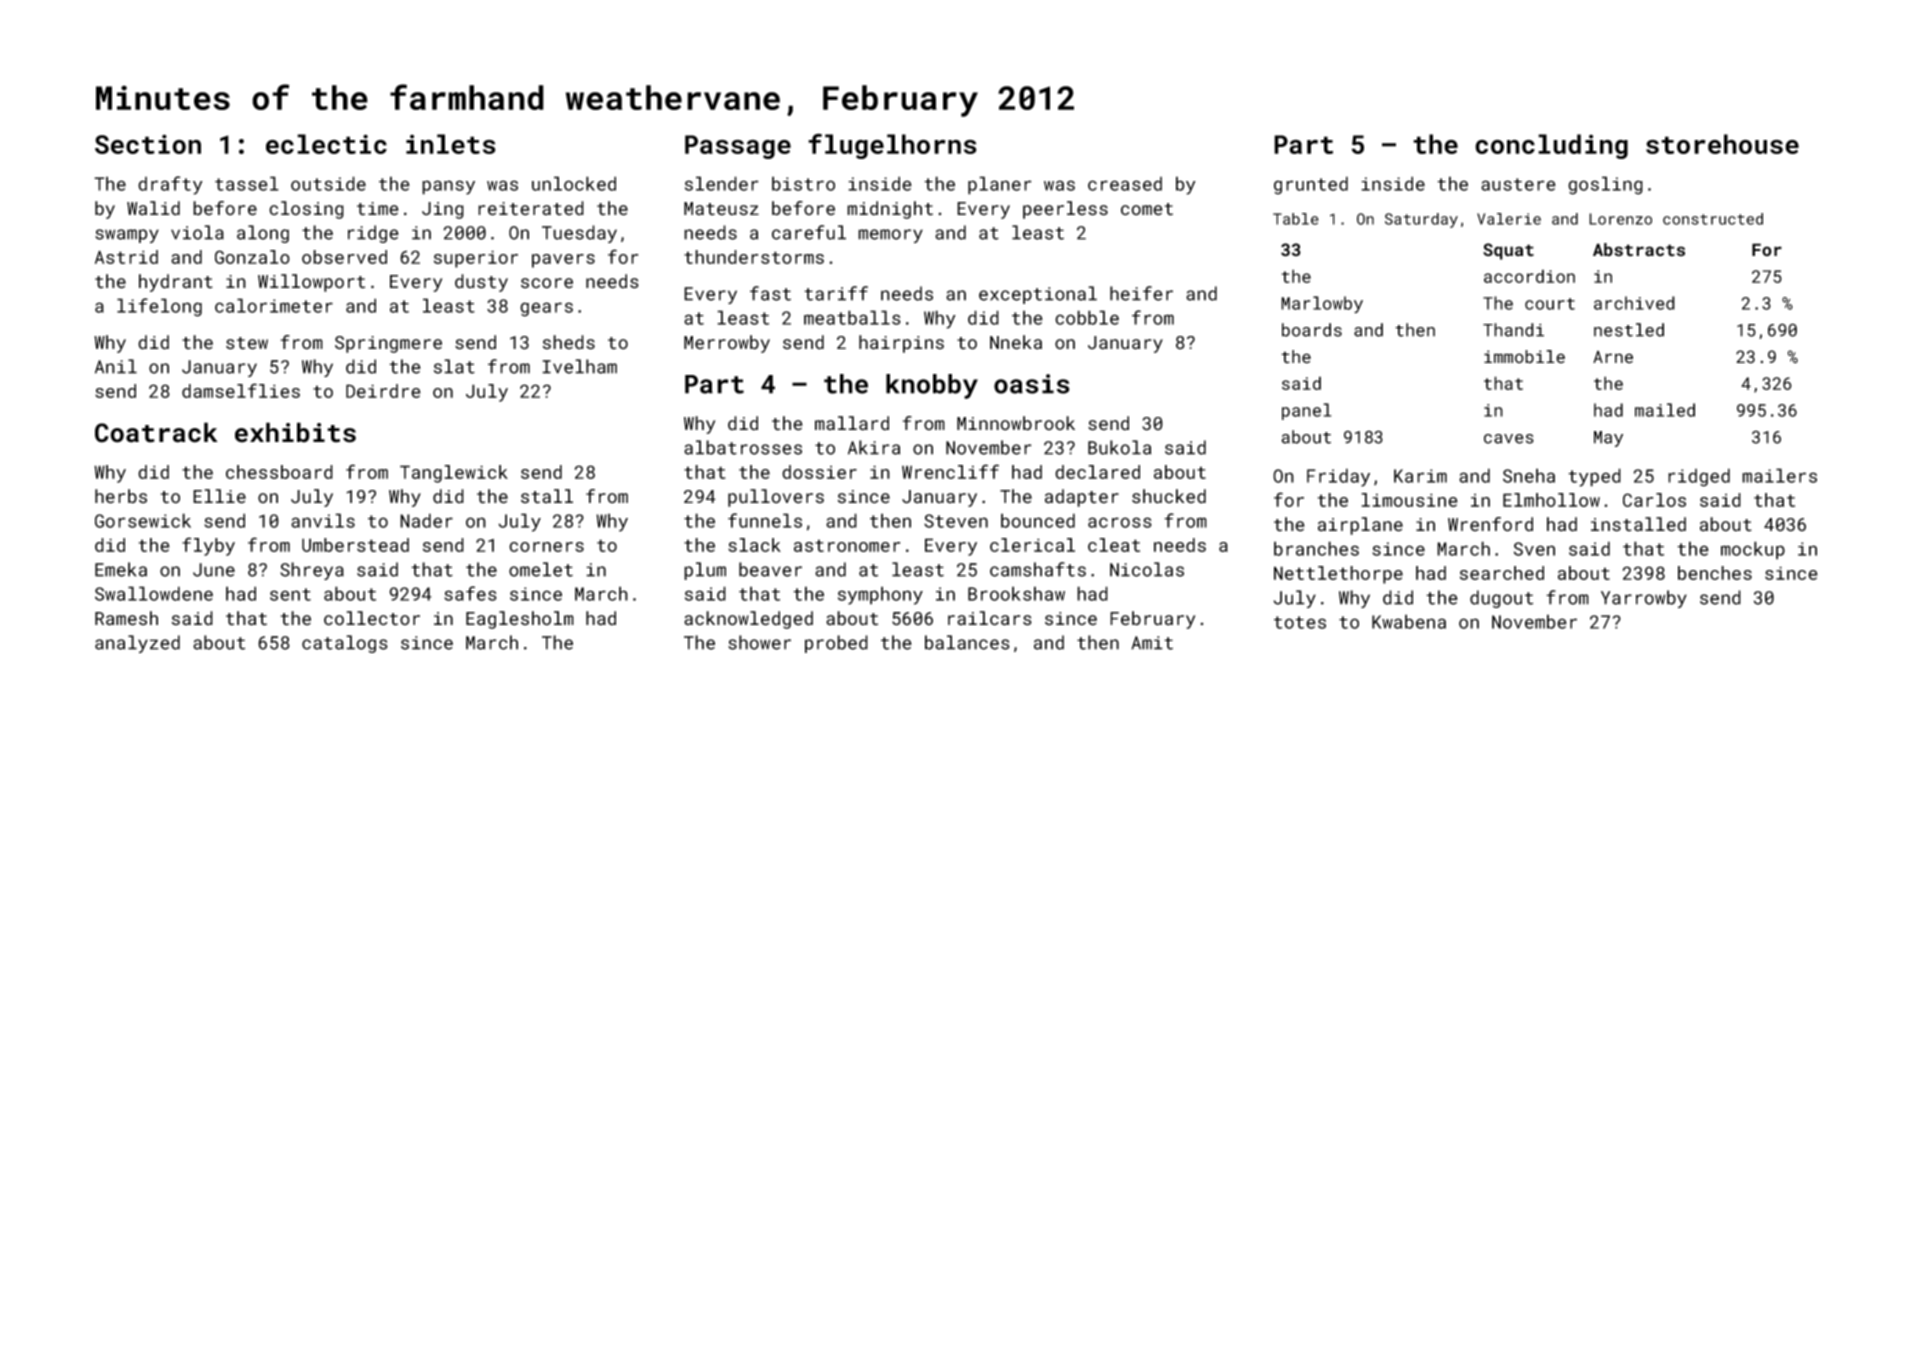  I want to click on accordion, so click(1529, 276).
